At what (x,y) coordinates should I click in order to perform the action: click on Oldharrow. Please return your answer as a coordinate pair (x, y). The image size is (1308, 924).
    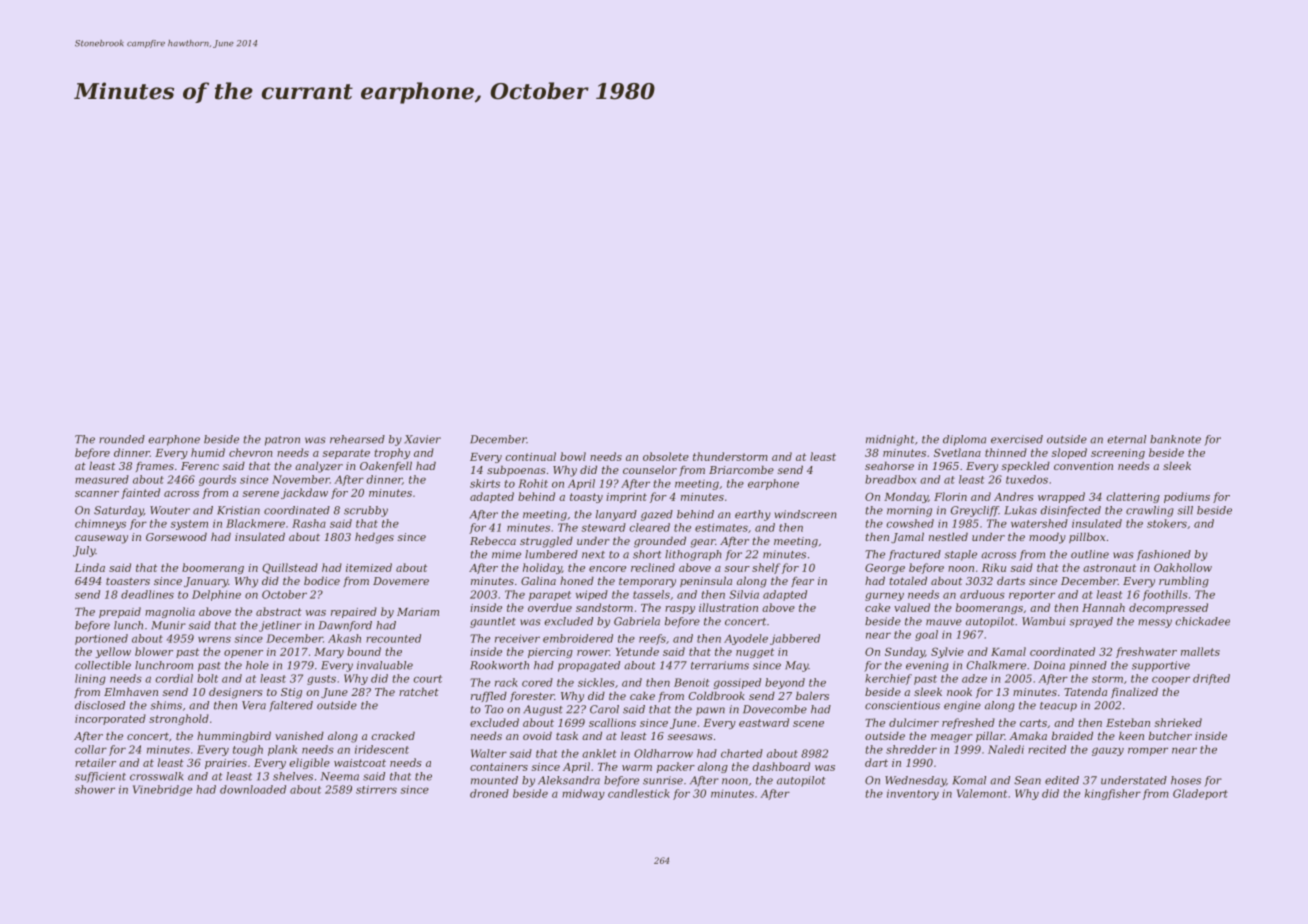
    Looking at the image, I should click on (663, 753).
